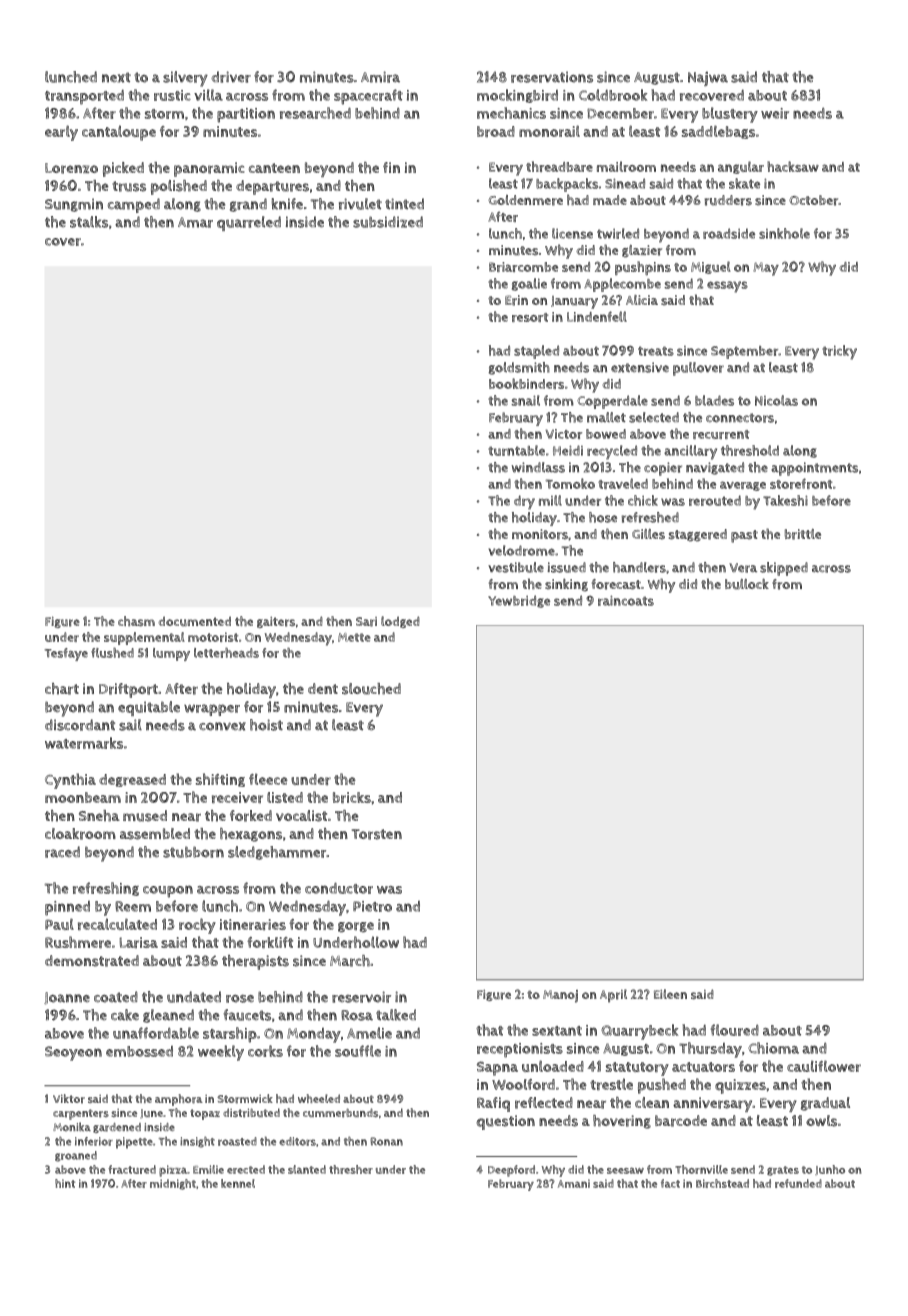  I want to click on coupon, so click(168, 891).
